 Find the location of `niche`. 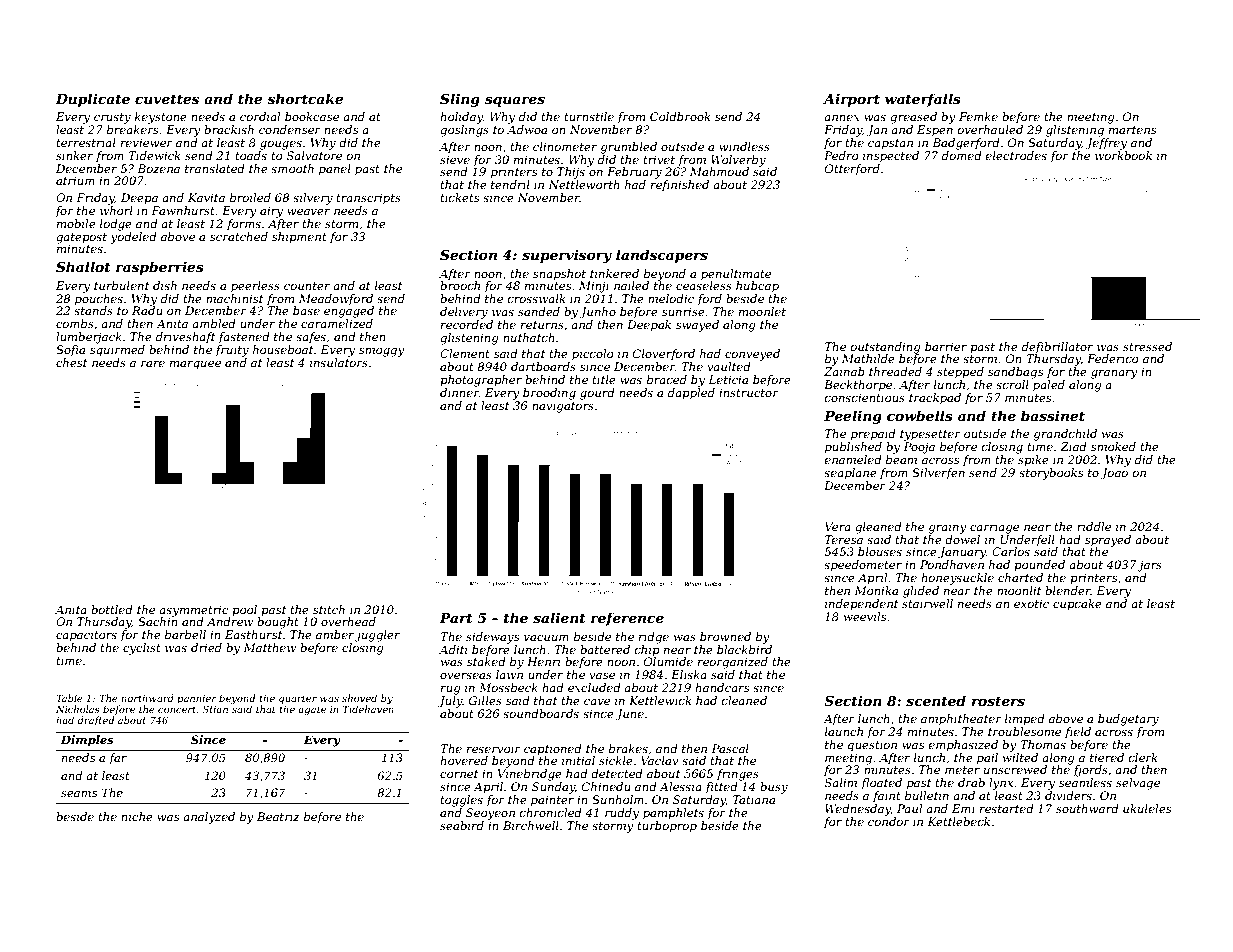

niche is located at coordinates (137, 816).
